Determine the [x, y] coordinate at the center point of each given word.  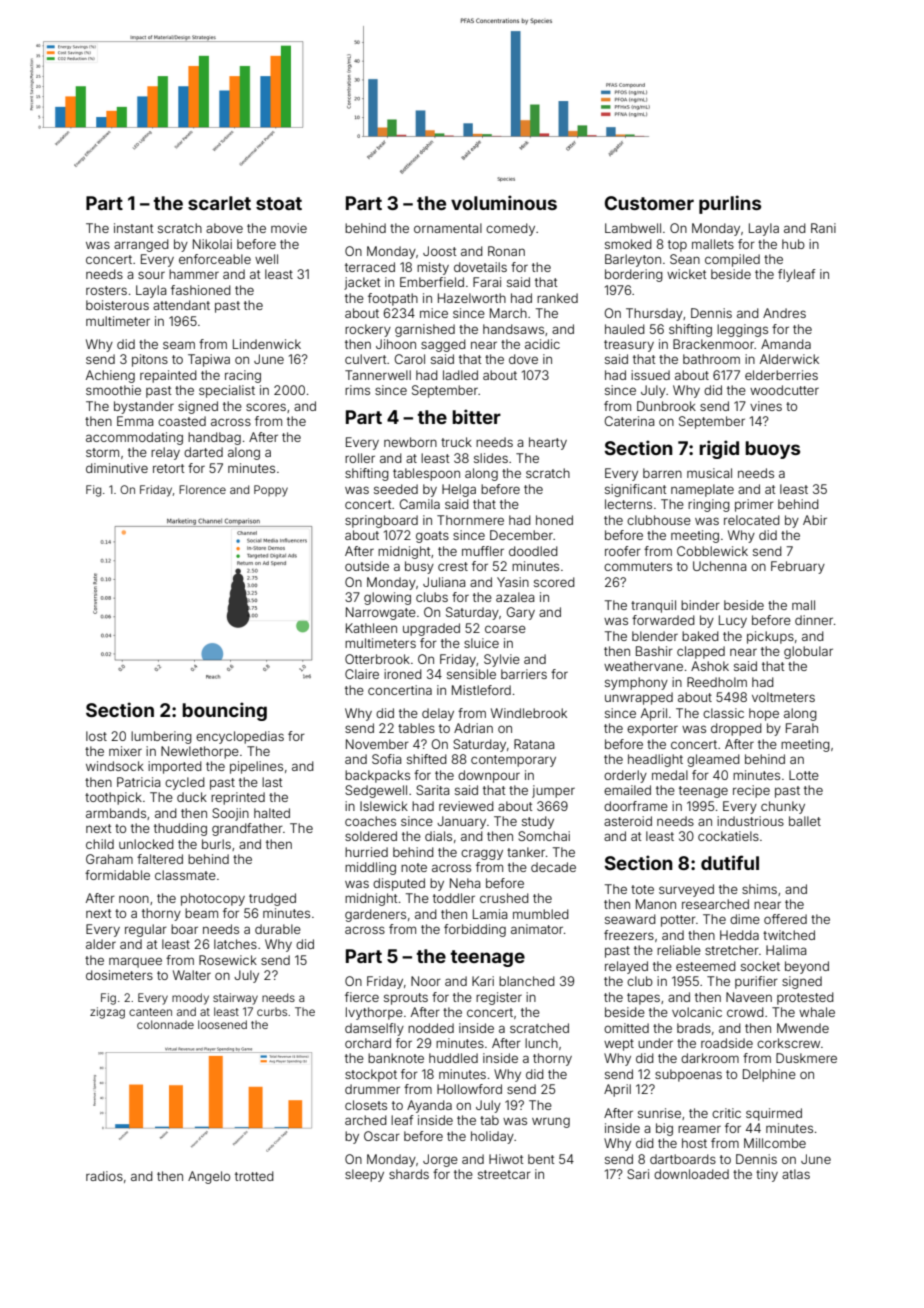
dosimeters [119, 975]
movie [289, 228]
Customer [649, 203]
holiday [492, 1137]
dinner [814, 620]
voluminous [504, 202]
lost [96, 736]
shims [759, 889]
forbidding [475, 930]
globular [808, 652]
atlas [796, 1174]
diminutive [117, 468]
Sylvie [502, 660]
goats [432, 537]
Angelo [209, 1177]
